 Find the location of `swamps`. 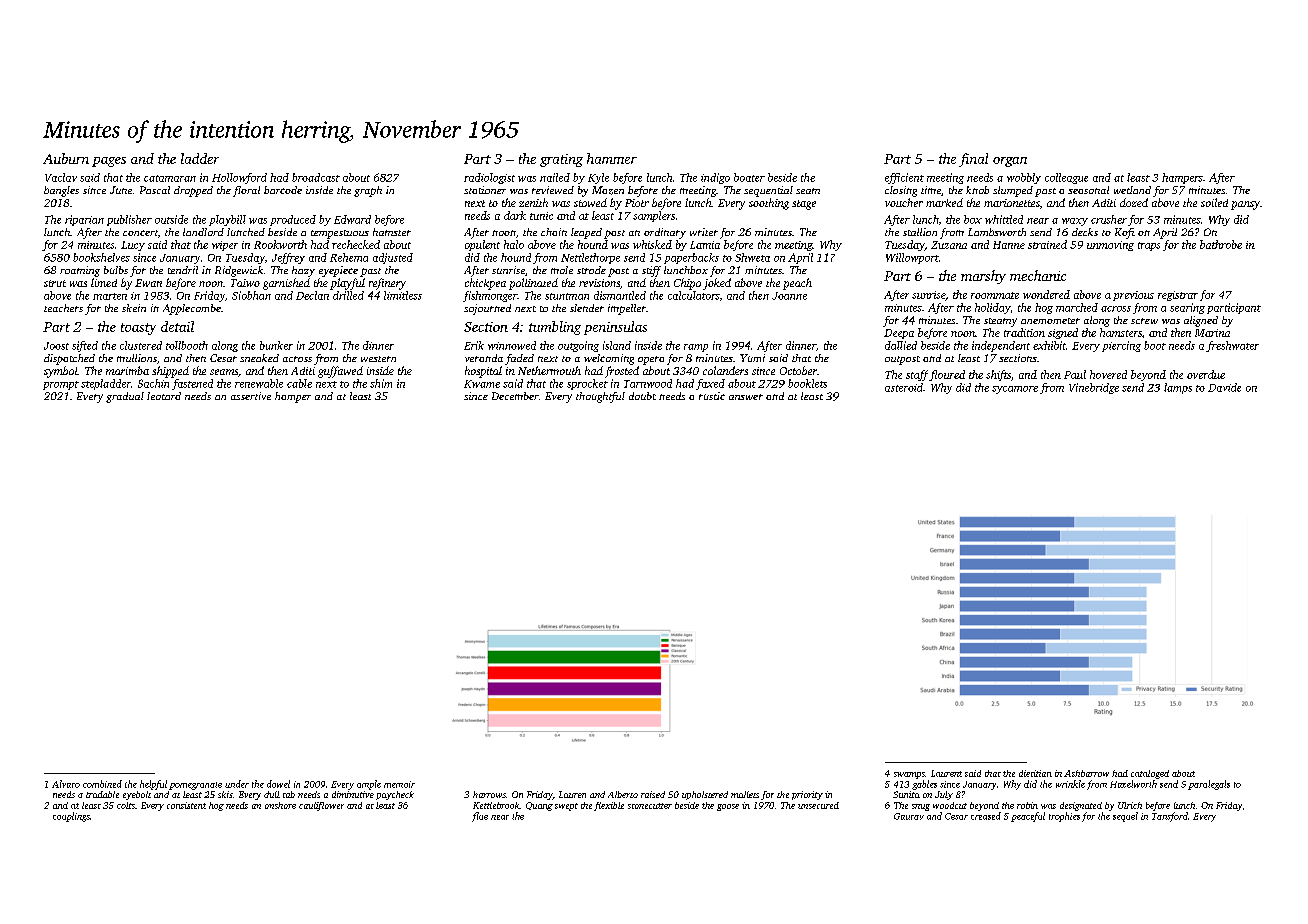

swamps is located at coordinates (909, 775).
